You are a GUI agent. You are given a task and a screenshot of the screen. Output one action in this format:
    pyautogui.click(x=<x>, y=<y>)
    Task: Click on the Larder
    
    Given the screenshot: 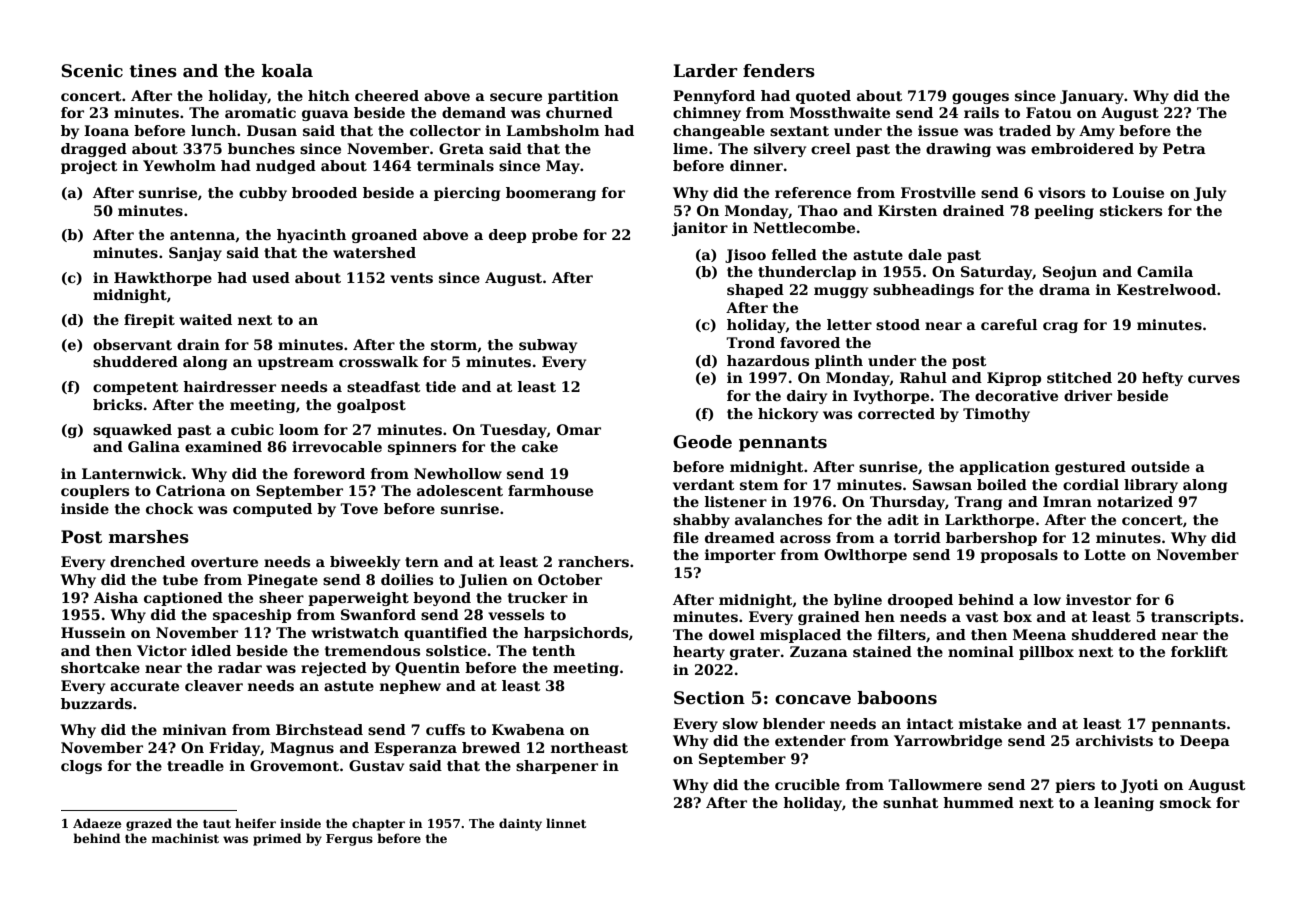 What is the action you would take?
    pyautogui.click(x=705, y=71)
